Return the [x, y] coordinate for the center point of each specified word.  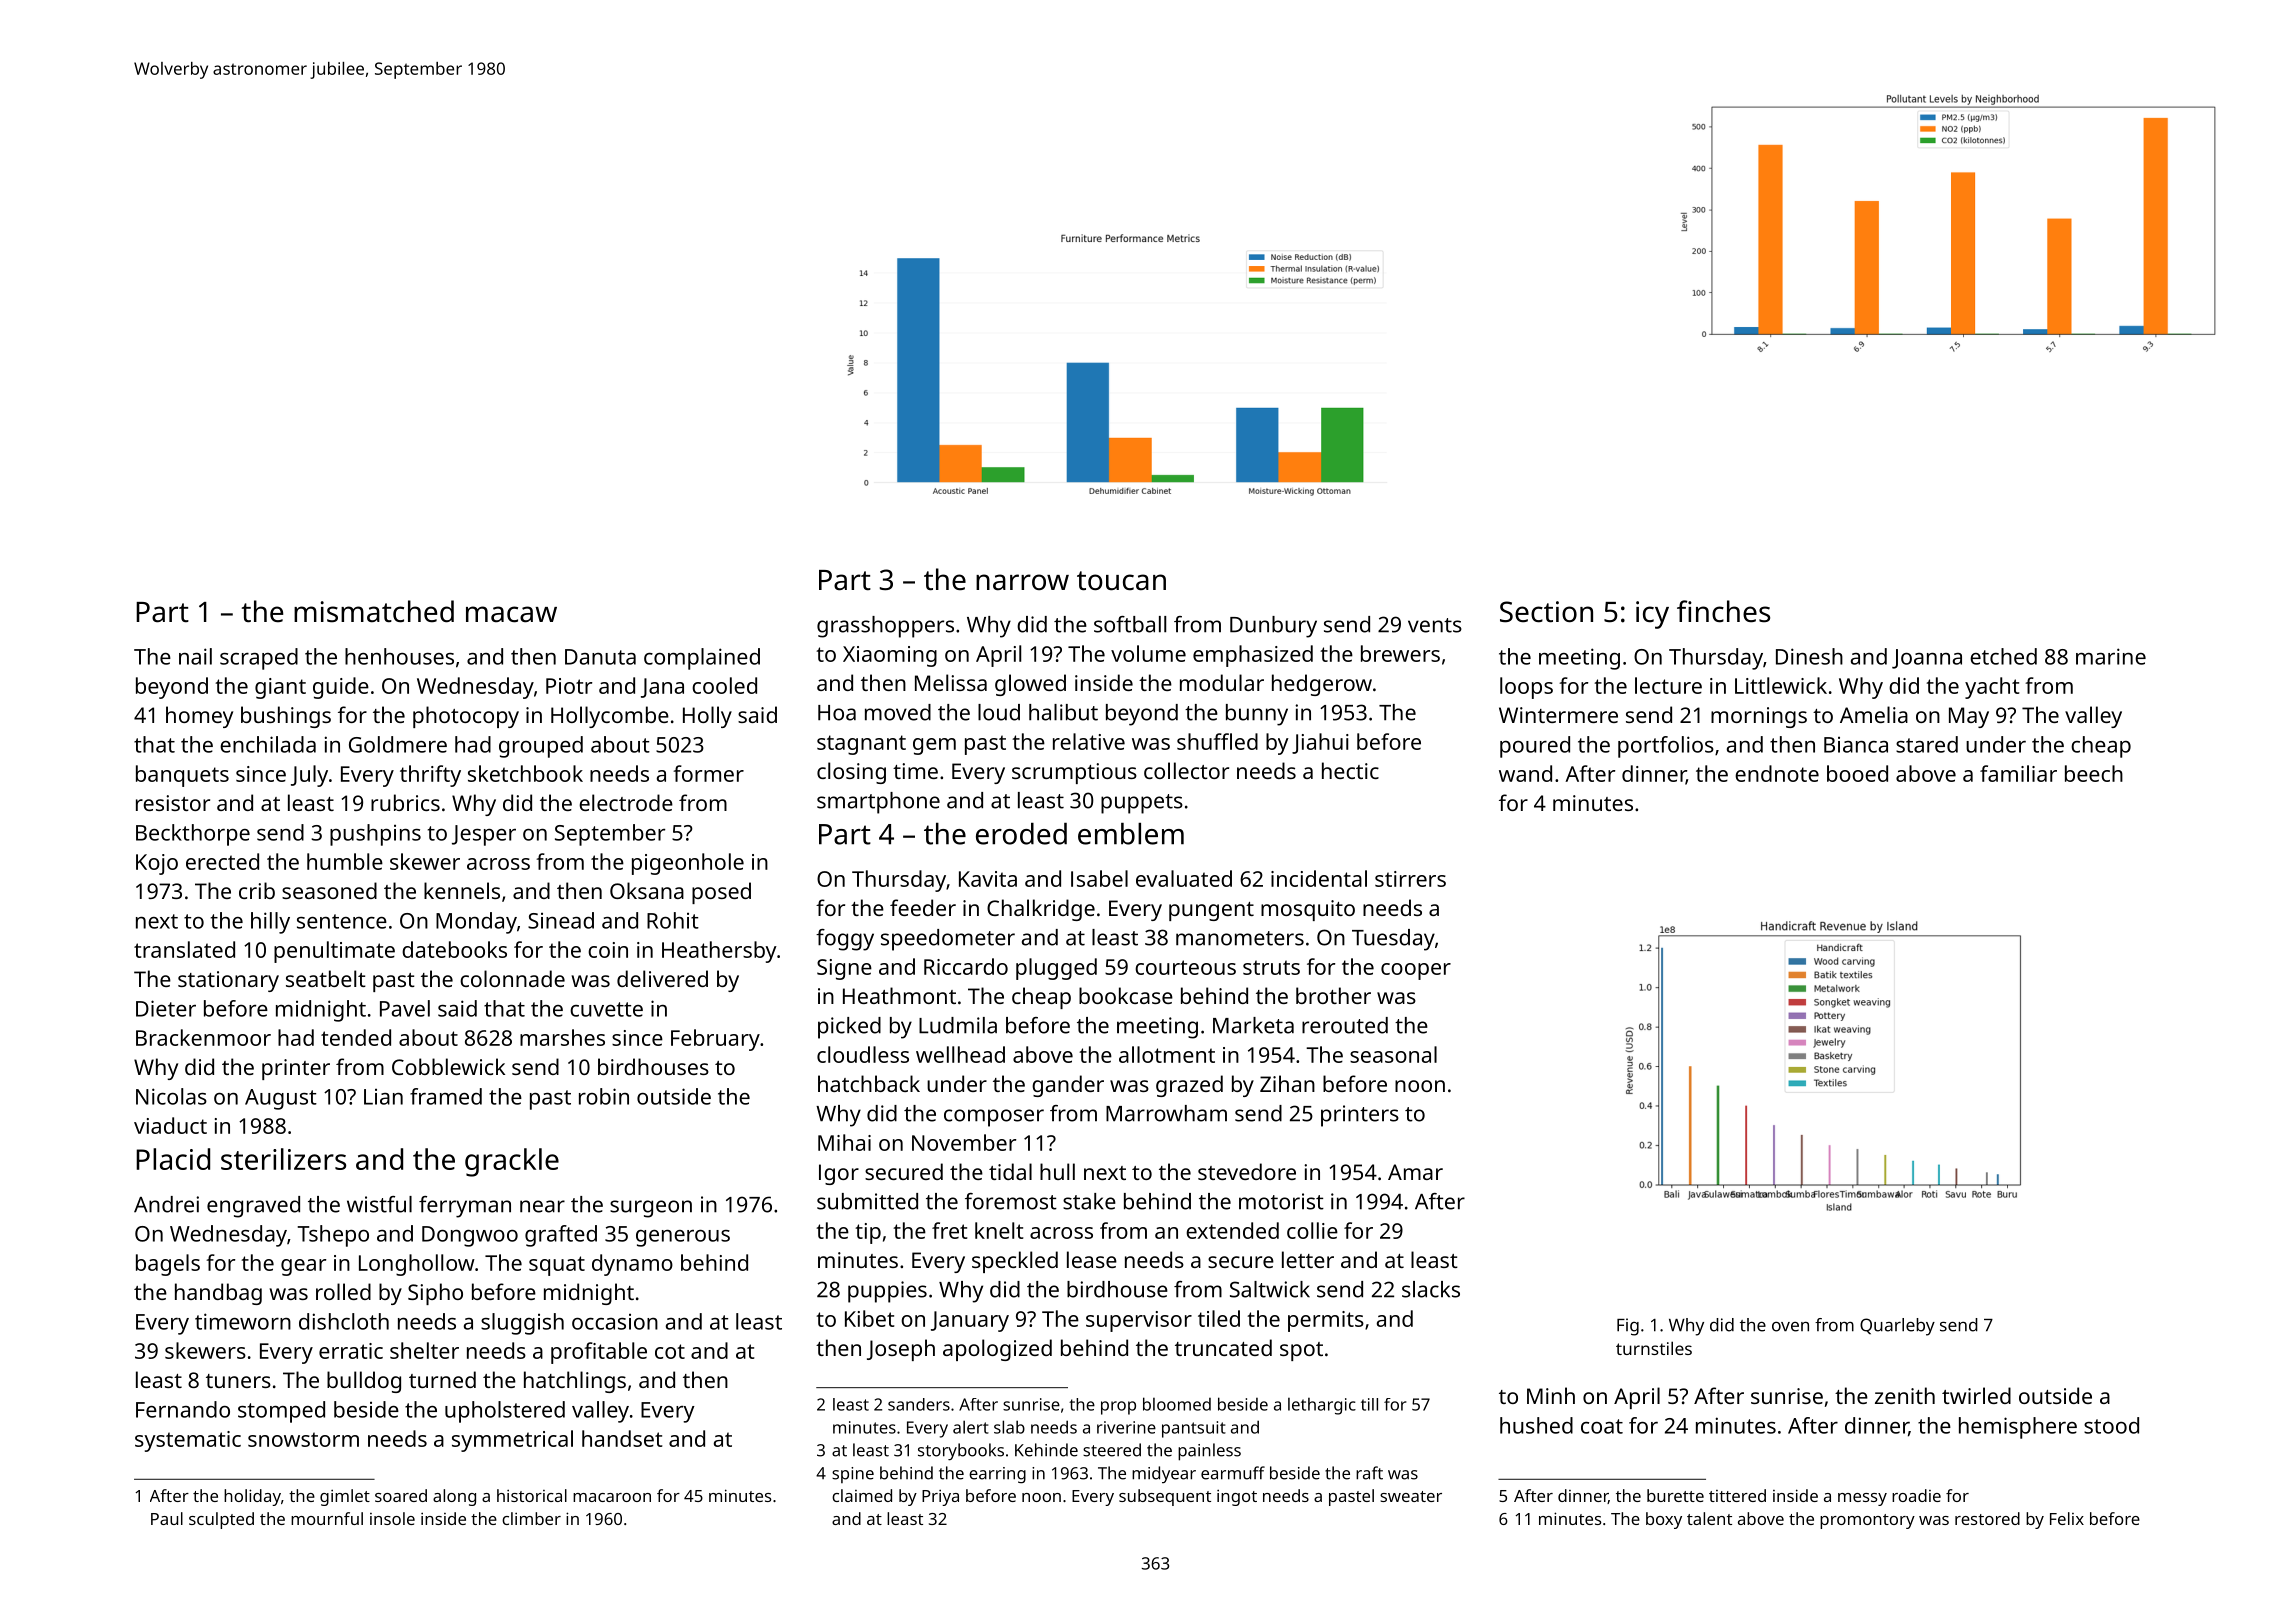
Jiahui [1320, 743]
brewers [1400, 653]
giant [280, 688]
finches [1723, 611]
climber [531, 1518]
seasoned [329, 890]
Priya [940, 1497]
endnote [1777, 773]
